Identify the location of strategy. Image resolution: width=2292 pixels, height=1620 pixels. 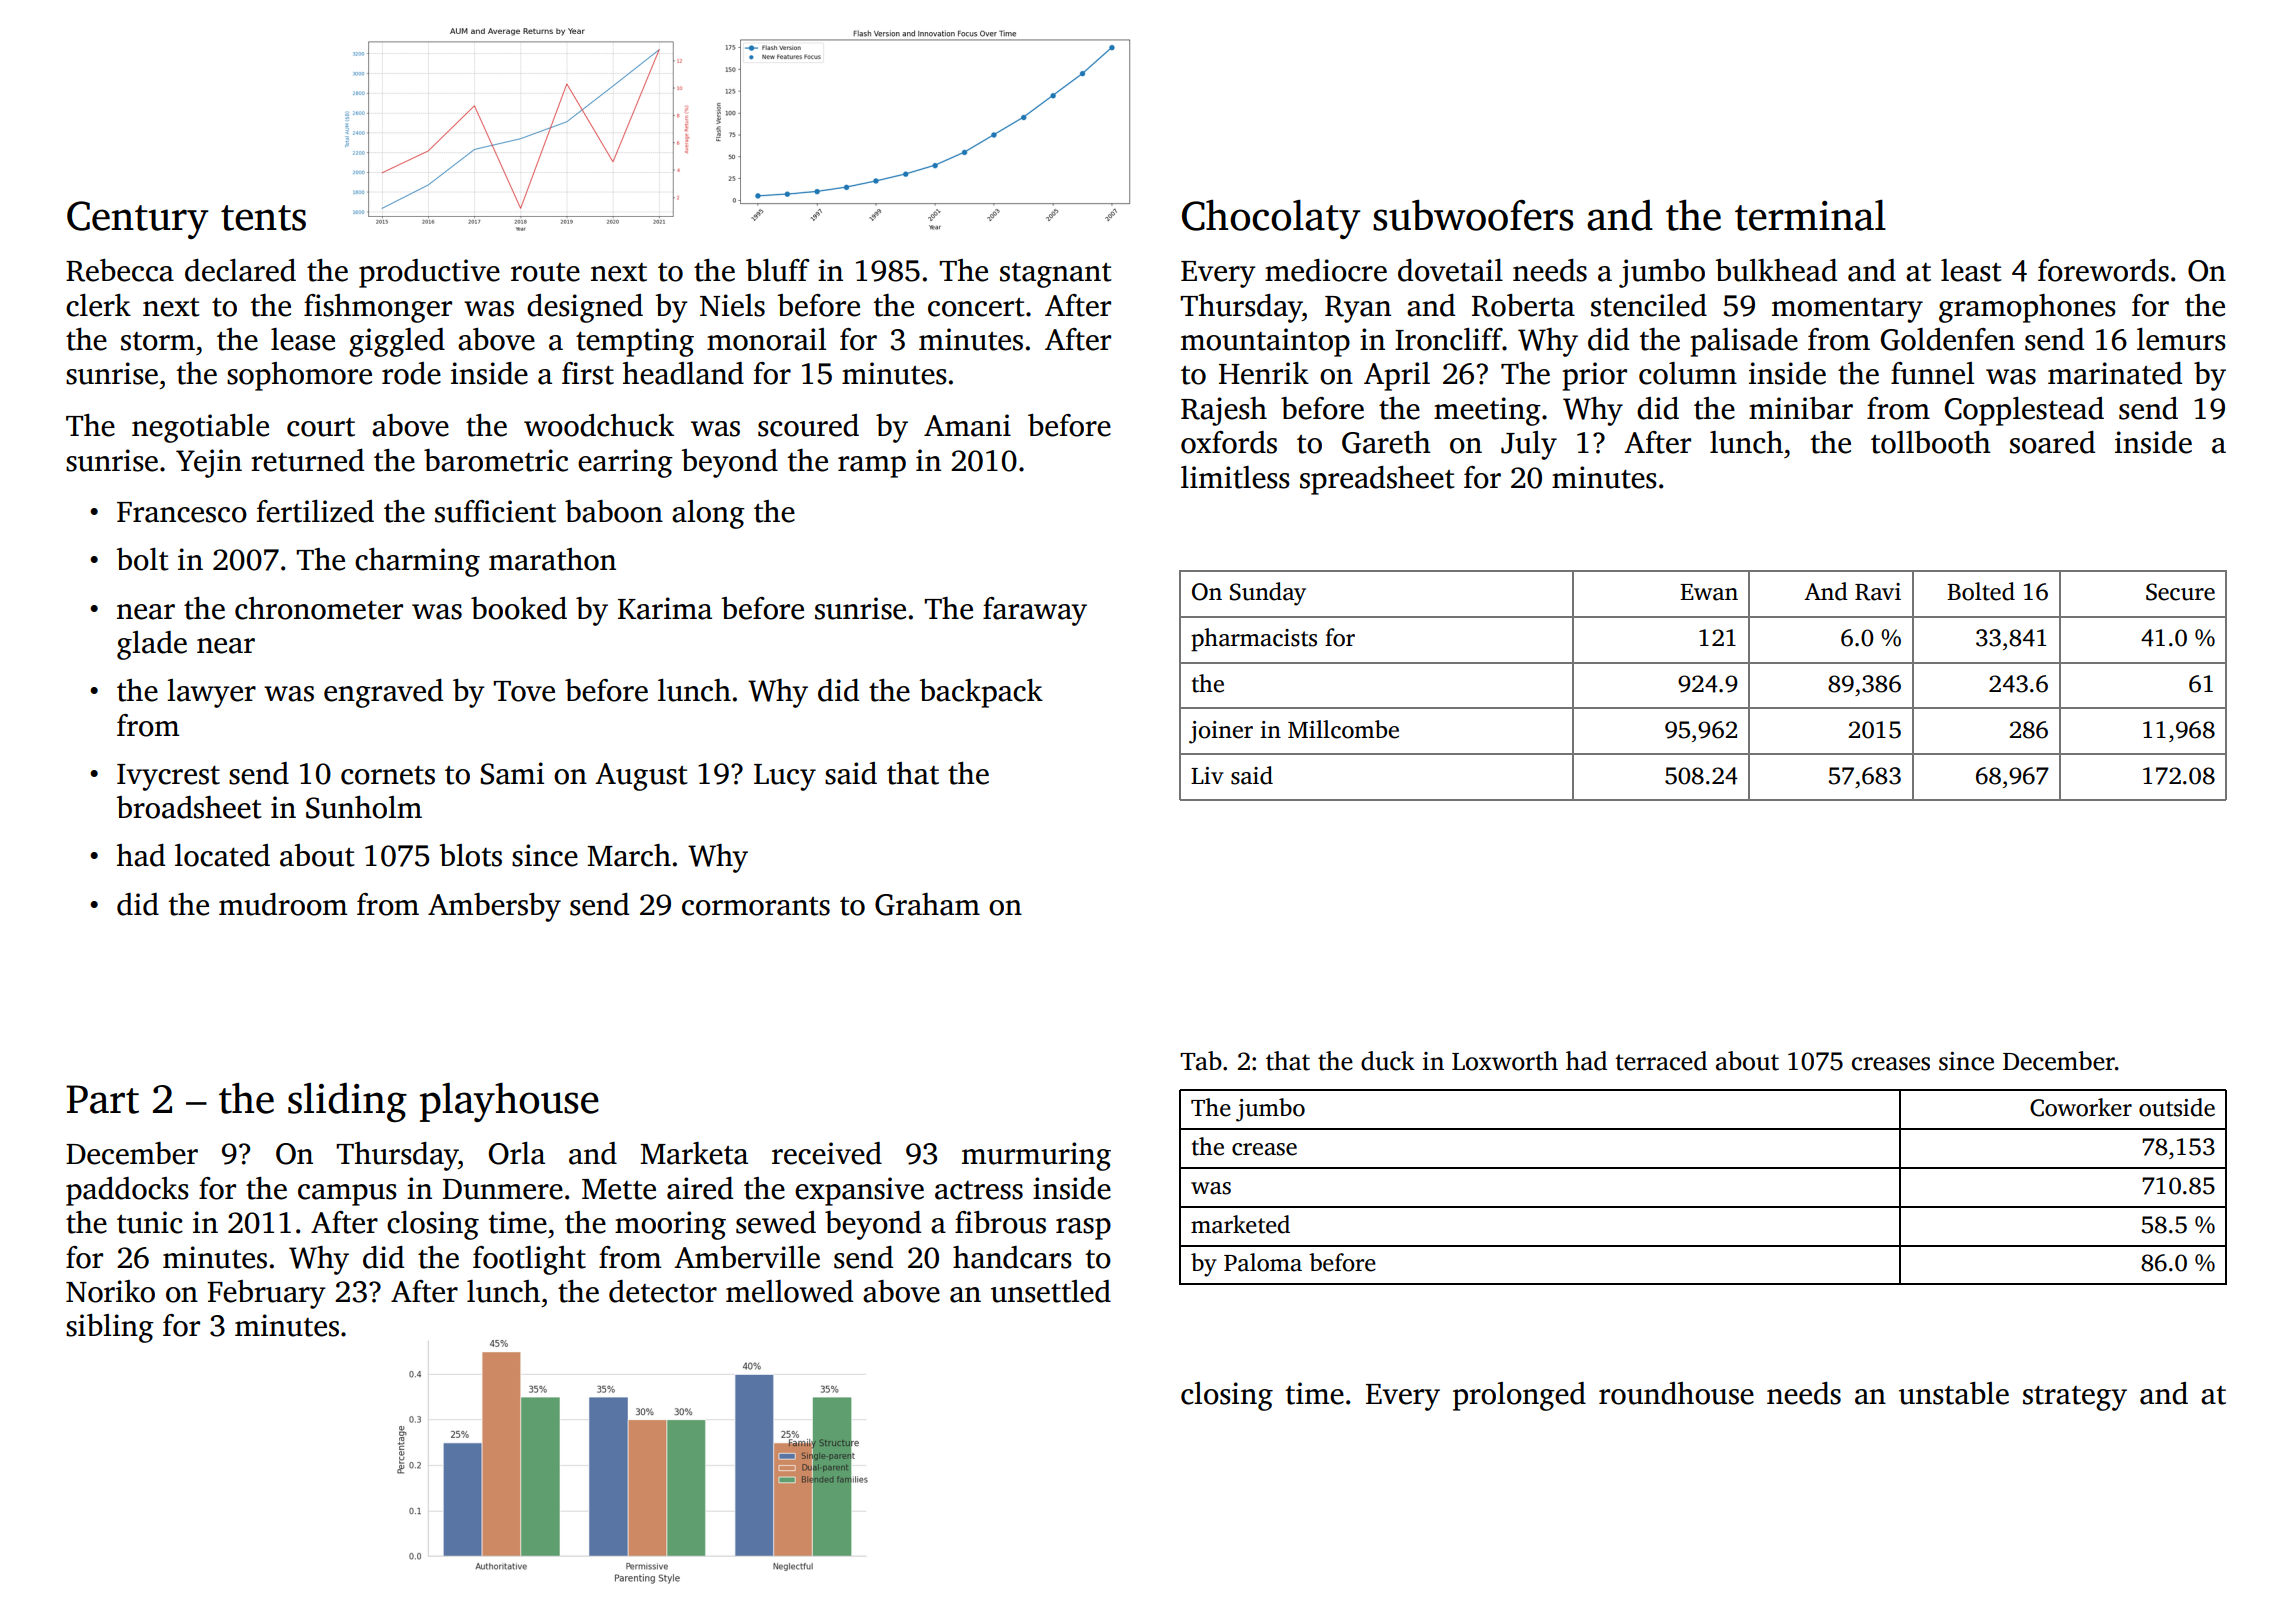
(2075, 1398).
